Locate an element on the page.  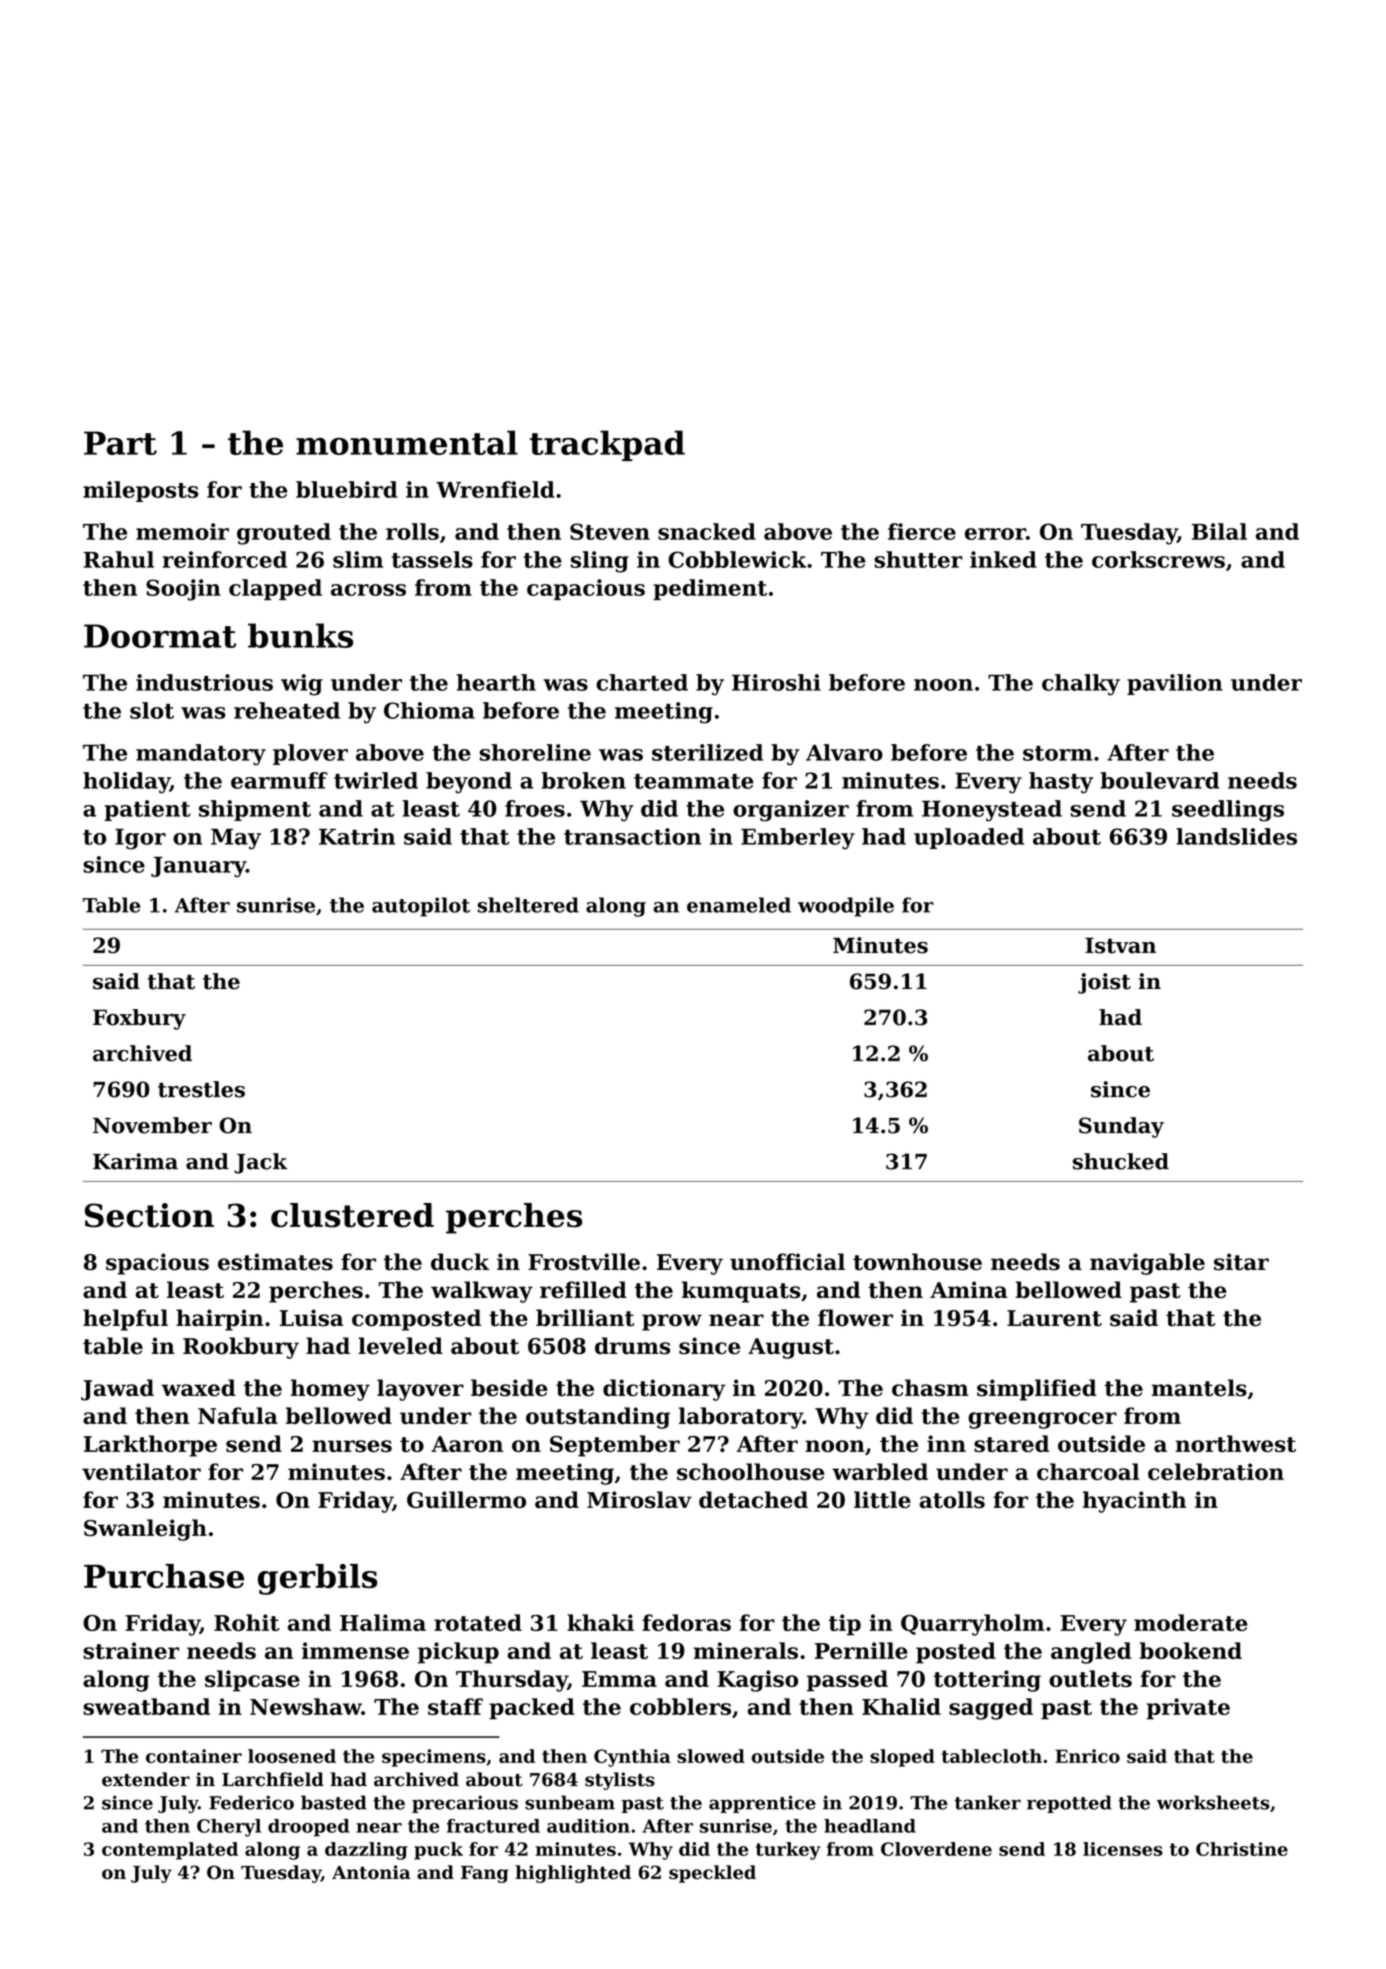
trestles is located at coordinates (201, 1089).
